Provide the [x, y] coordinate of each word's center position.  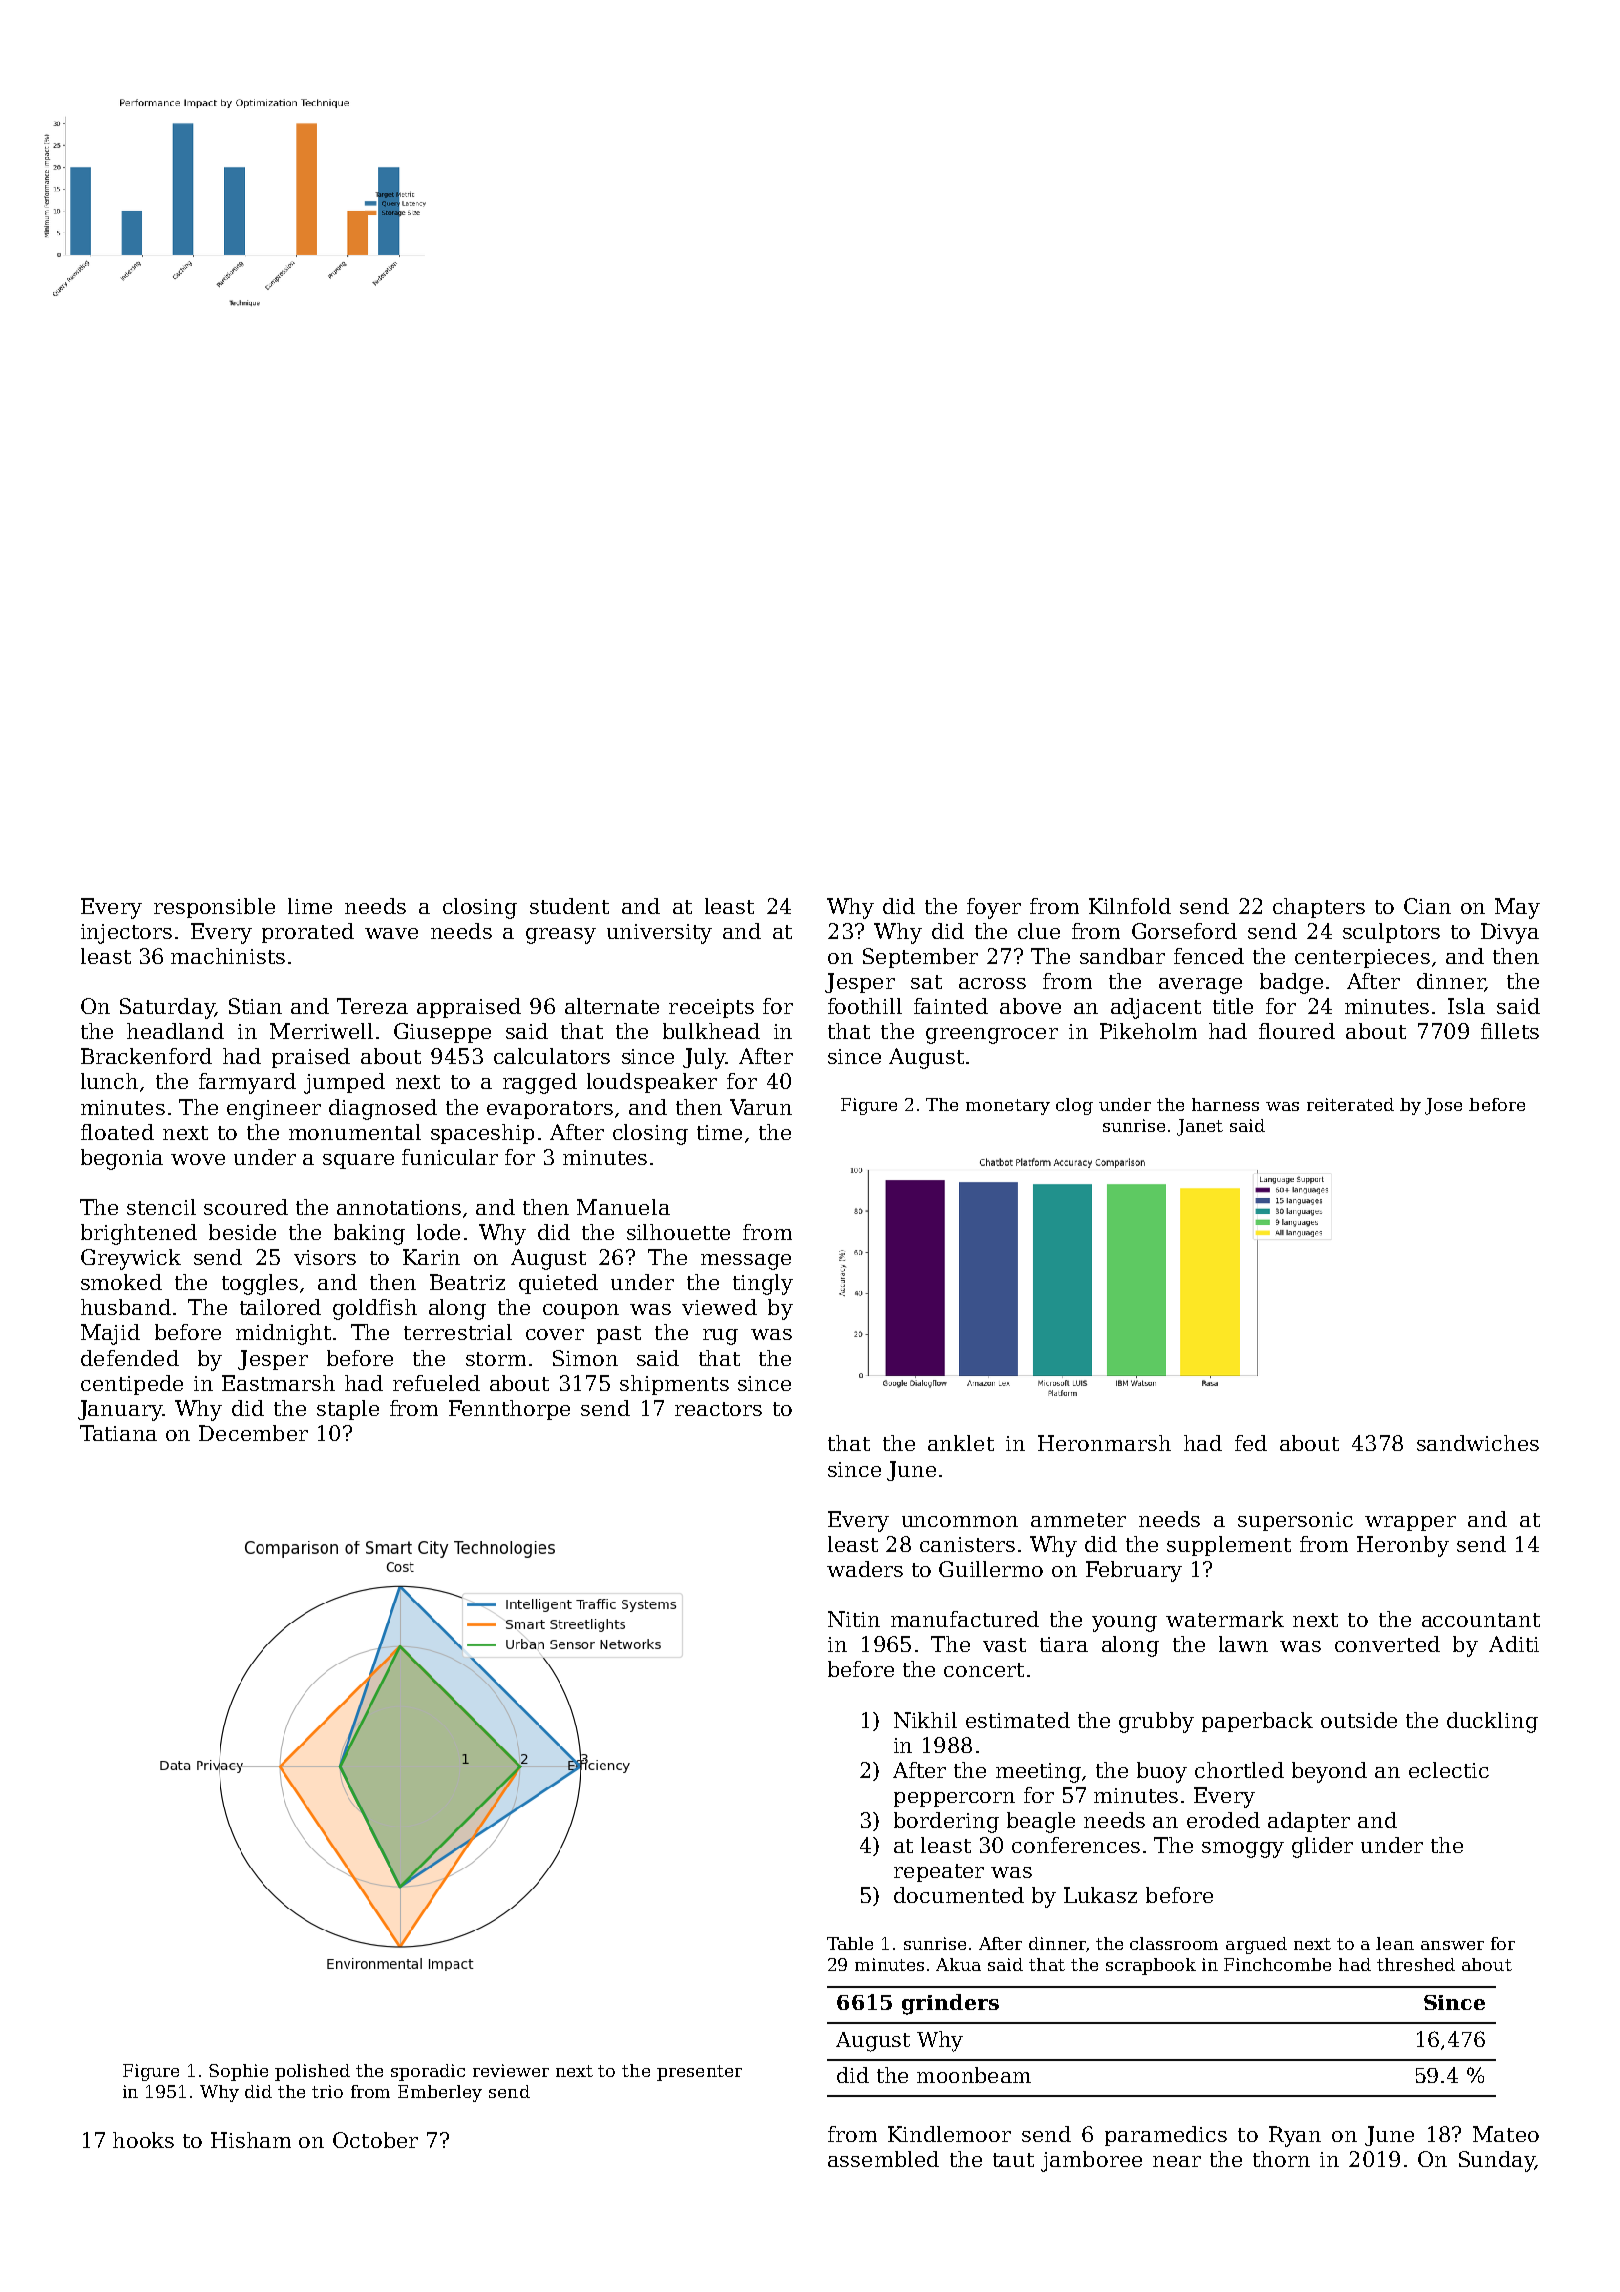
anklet [961, 1443]
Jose [1443, 1106]
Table [850, 1943]
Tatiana [118, 1433]
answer [1452, 1945]
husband [126, 1307]
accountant [1481, 1620]
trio [327, 2091]
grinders [950, 2004]
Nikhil [925, 1720]
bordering [946, 1822]
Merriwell [321, 1031]
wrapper [1410, 1523]
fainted [951, 1006]
